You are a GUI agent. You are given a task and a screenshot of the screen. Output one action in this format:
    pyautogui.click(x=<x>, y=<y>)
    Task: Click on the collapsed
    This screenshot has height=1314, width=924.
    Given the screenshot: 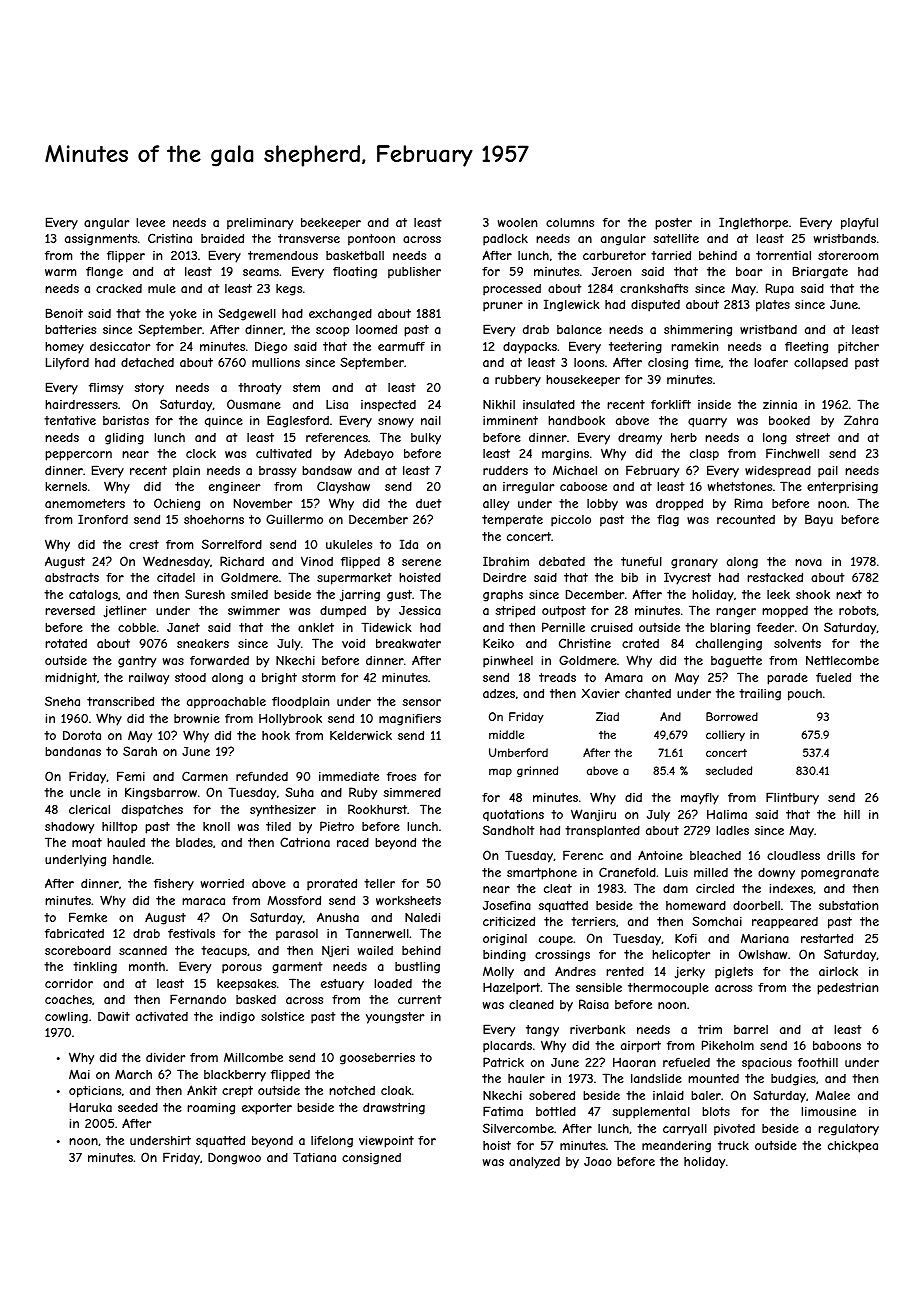 What is the action you would take?
    pyautogui.click(x=821, y=364)
